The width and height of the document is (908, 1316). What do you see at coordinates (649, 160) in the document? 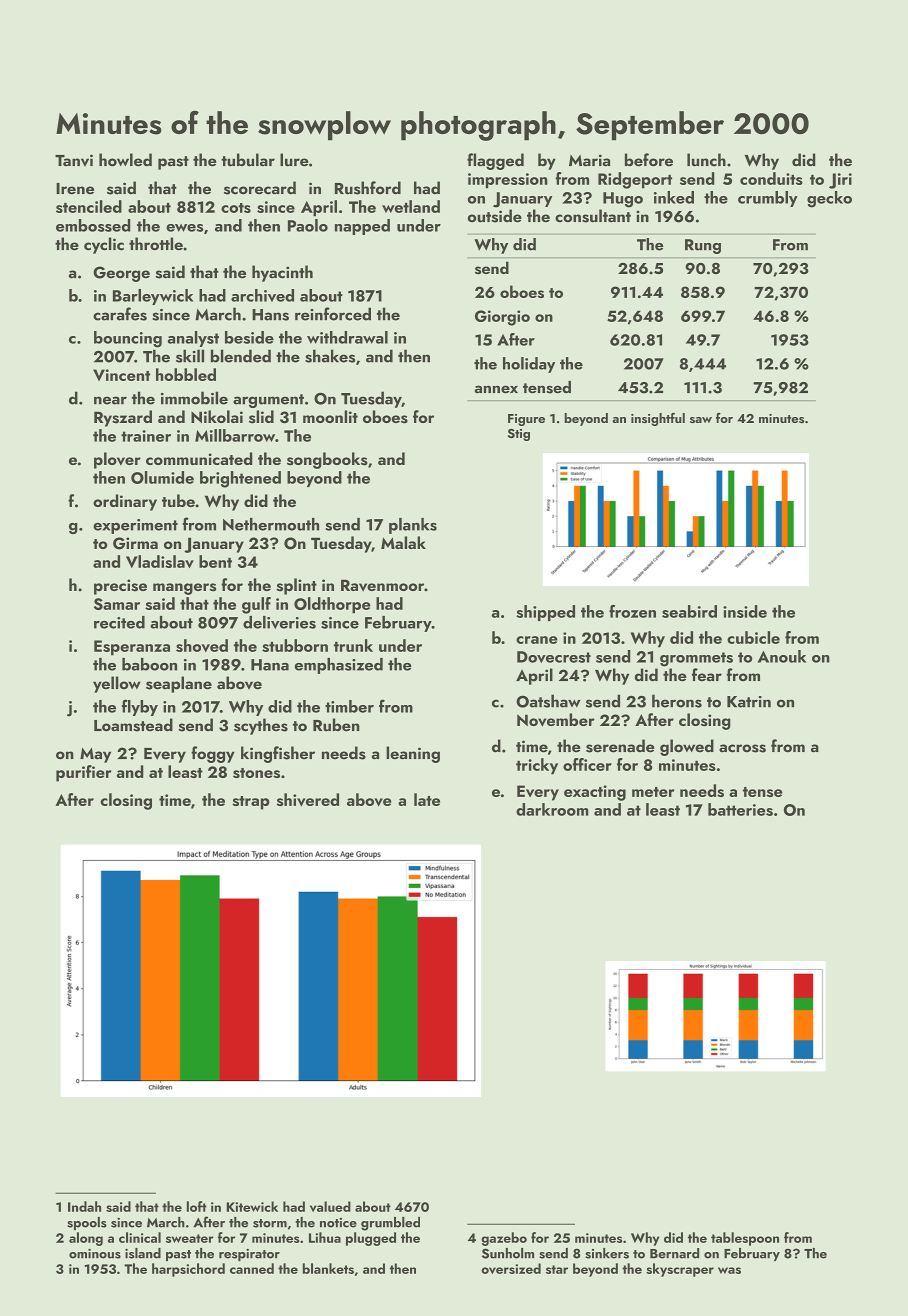
I see `before` at bounding box center [649, 160].
